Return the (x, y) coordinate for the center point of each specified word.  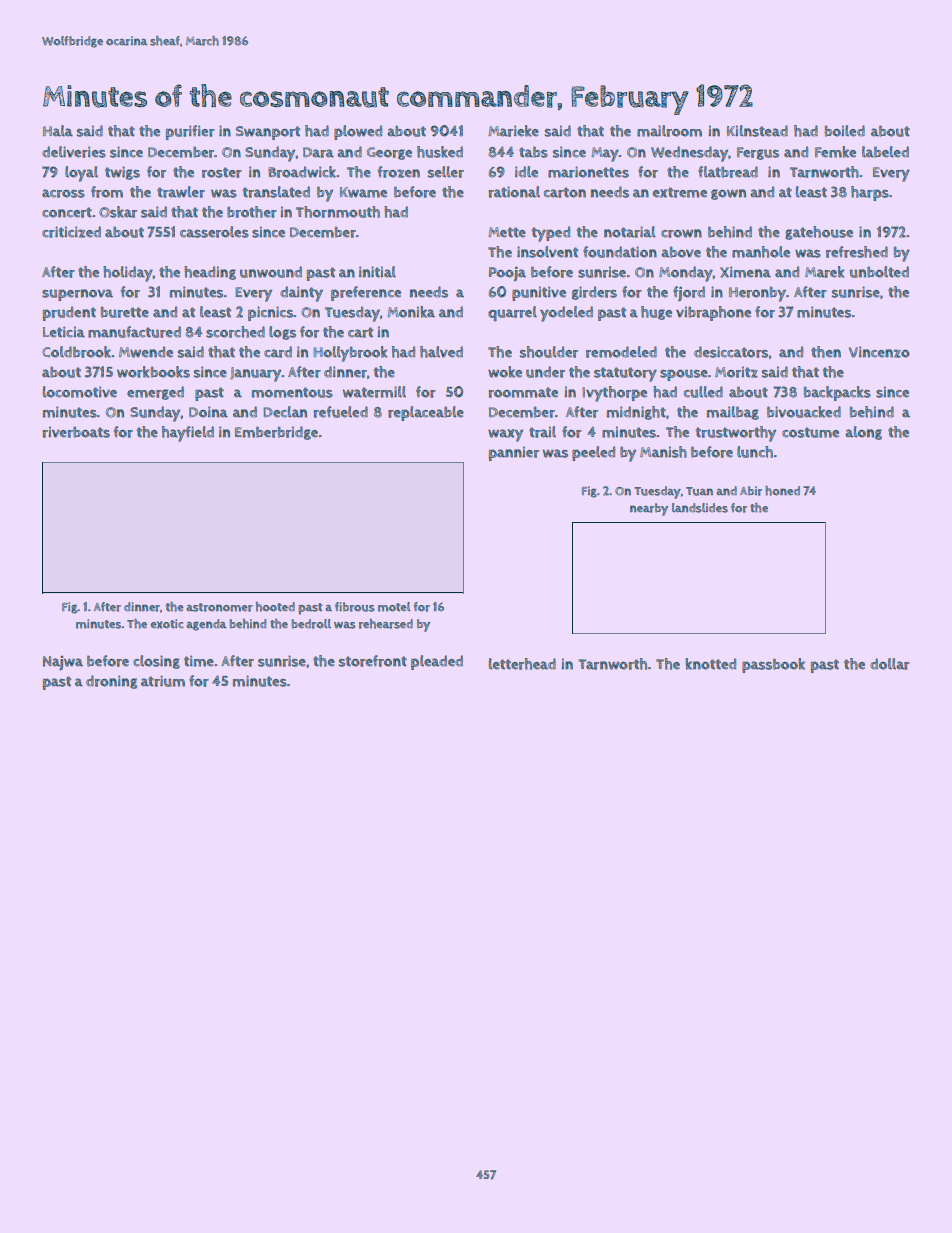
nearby (649, 509)
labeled (885, 152)
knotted (711, 664)
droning (112, 682)
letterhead (522, 664)
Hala (58, 131)
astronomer (219, 607)
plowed (358, 132)
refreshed (857, 252)
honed (782, 491)
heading (210, 273)
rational (514, 192)
